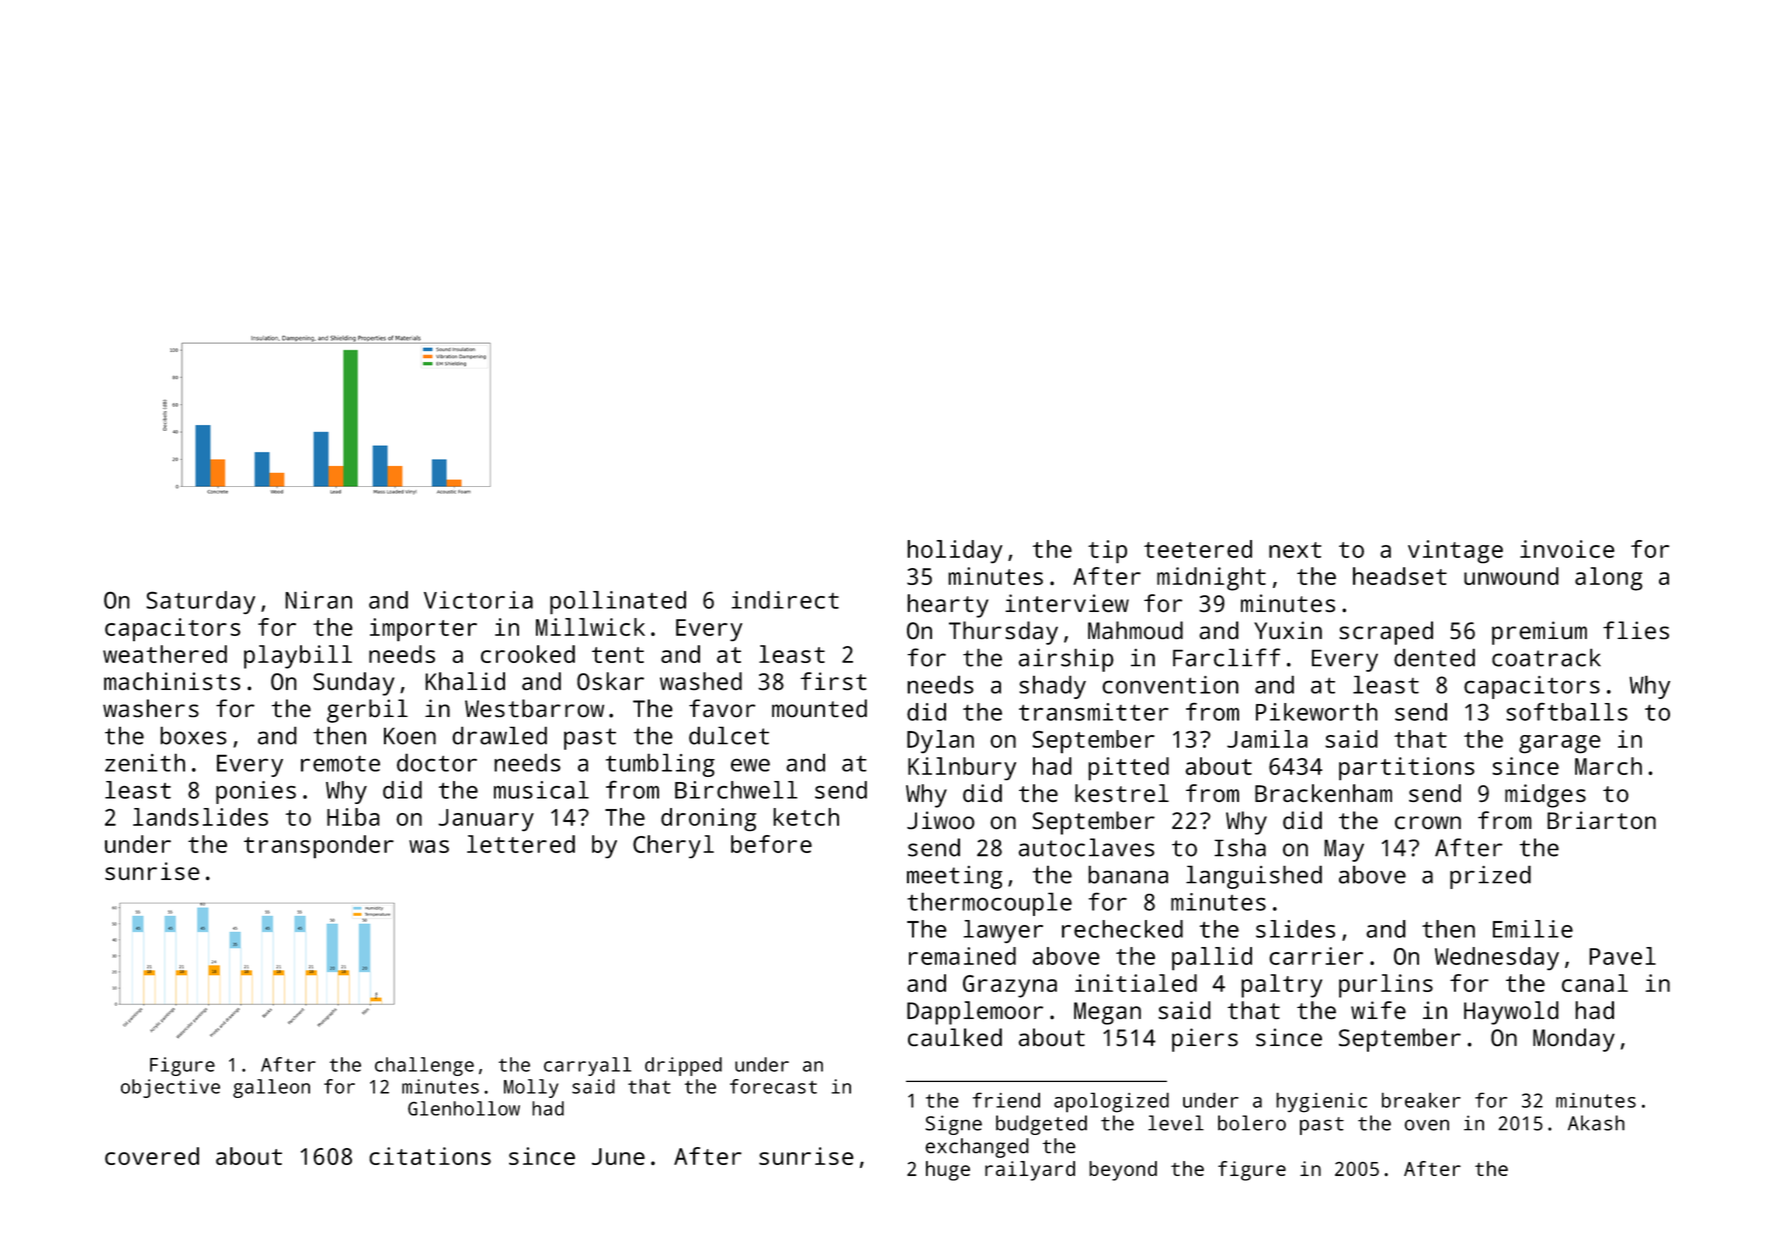  What do you see at coordinates (152, 1156) in the screenshot?
I see `covered` at bounding box center [152, 1156].
